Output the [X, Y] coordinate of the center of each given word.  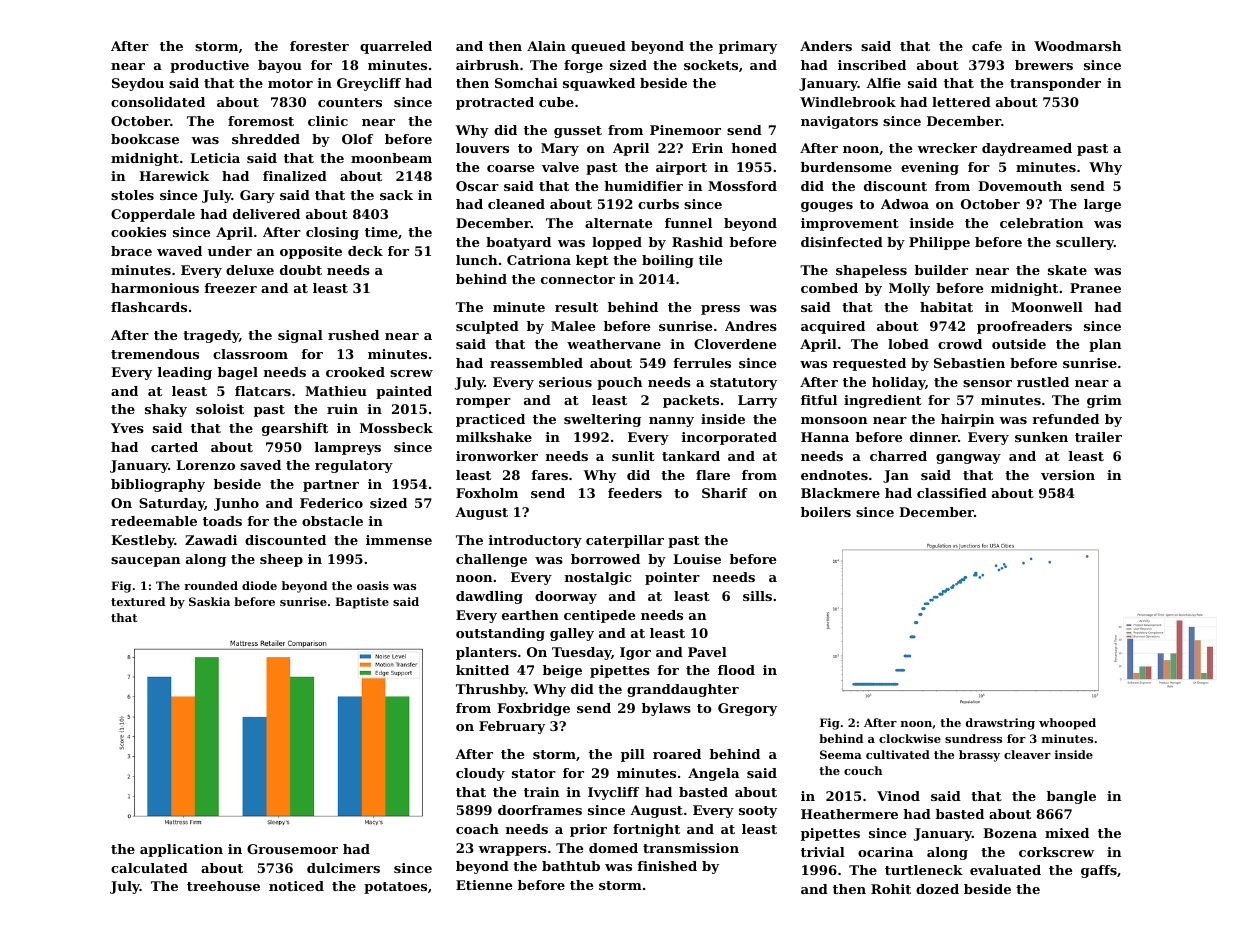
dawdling [489, 597]
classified [952, 493]
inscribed [872, 65]
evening [930, 168]
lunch [476, 260]
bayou [280, 66]
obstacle [332, 521]
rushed [353, 335]
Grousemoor [292, 849]
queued [598, 47]
